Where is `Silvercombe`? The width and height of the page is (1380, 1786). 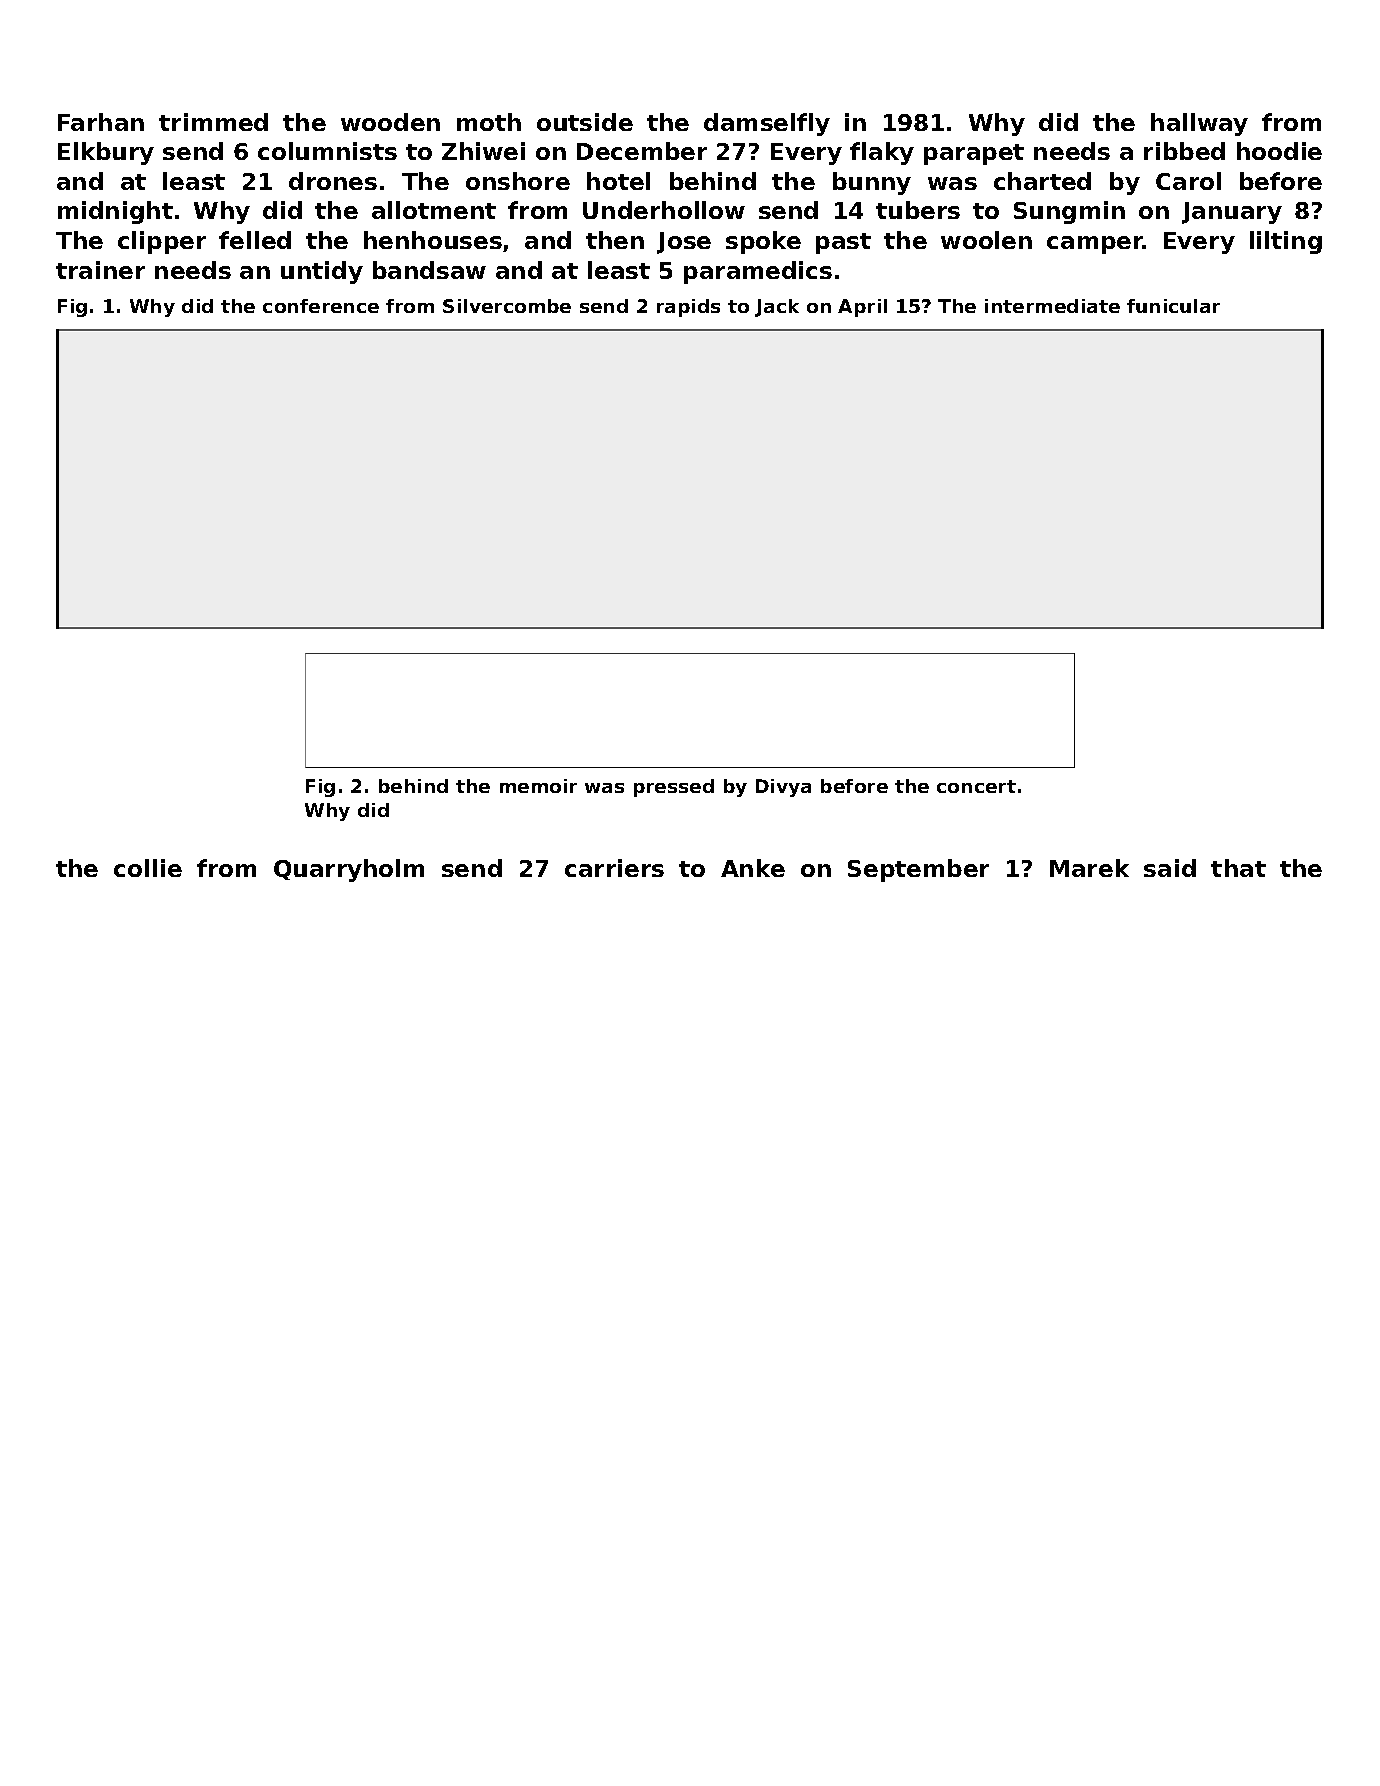 Silvercombe is located at coordinates (507, 306).
